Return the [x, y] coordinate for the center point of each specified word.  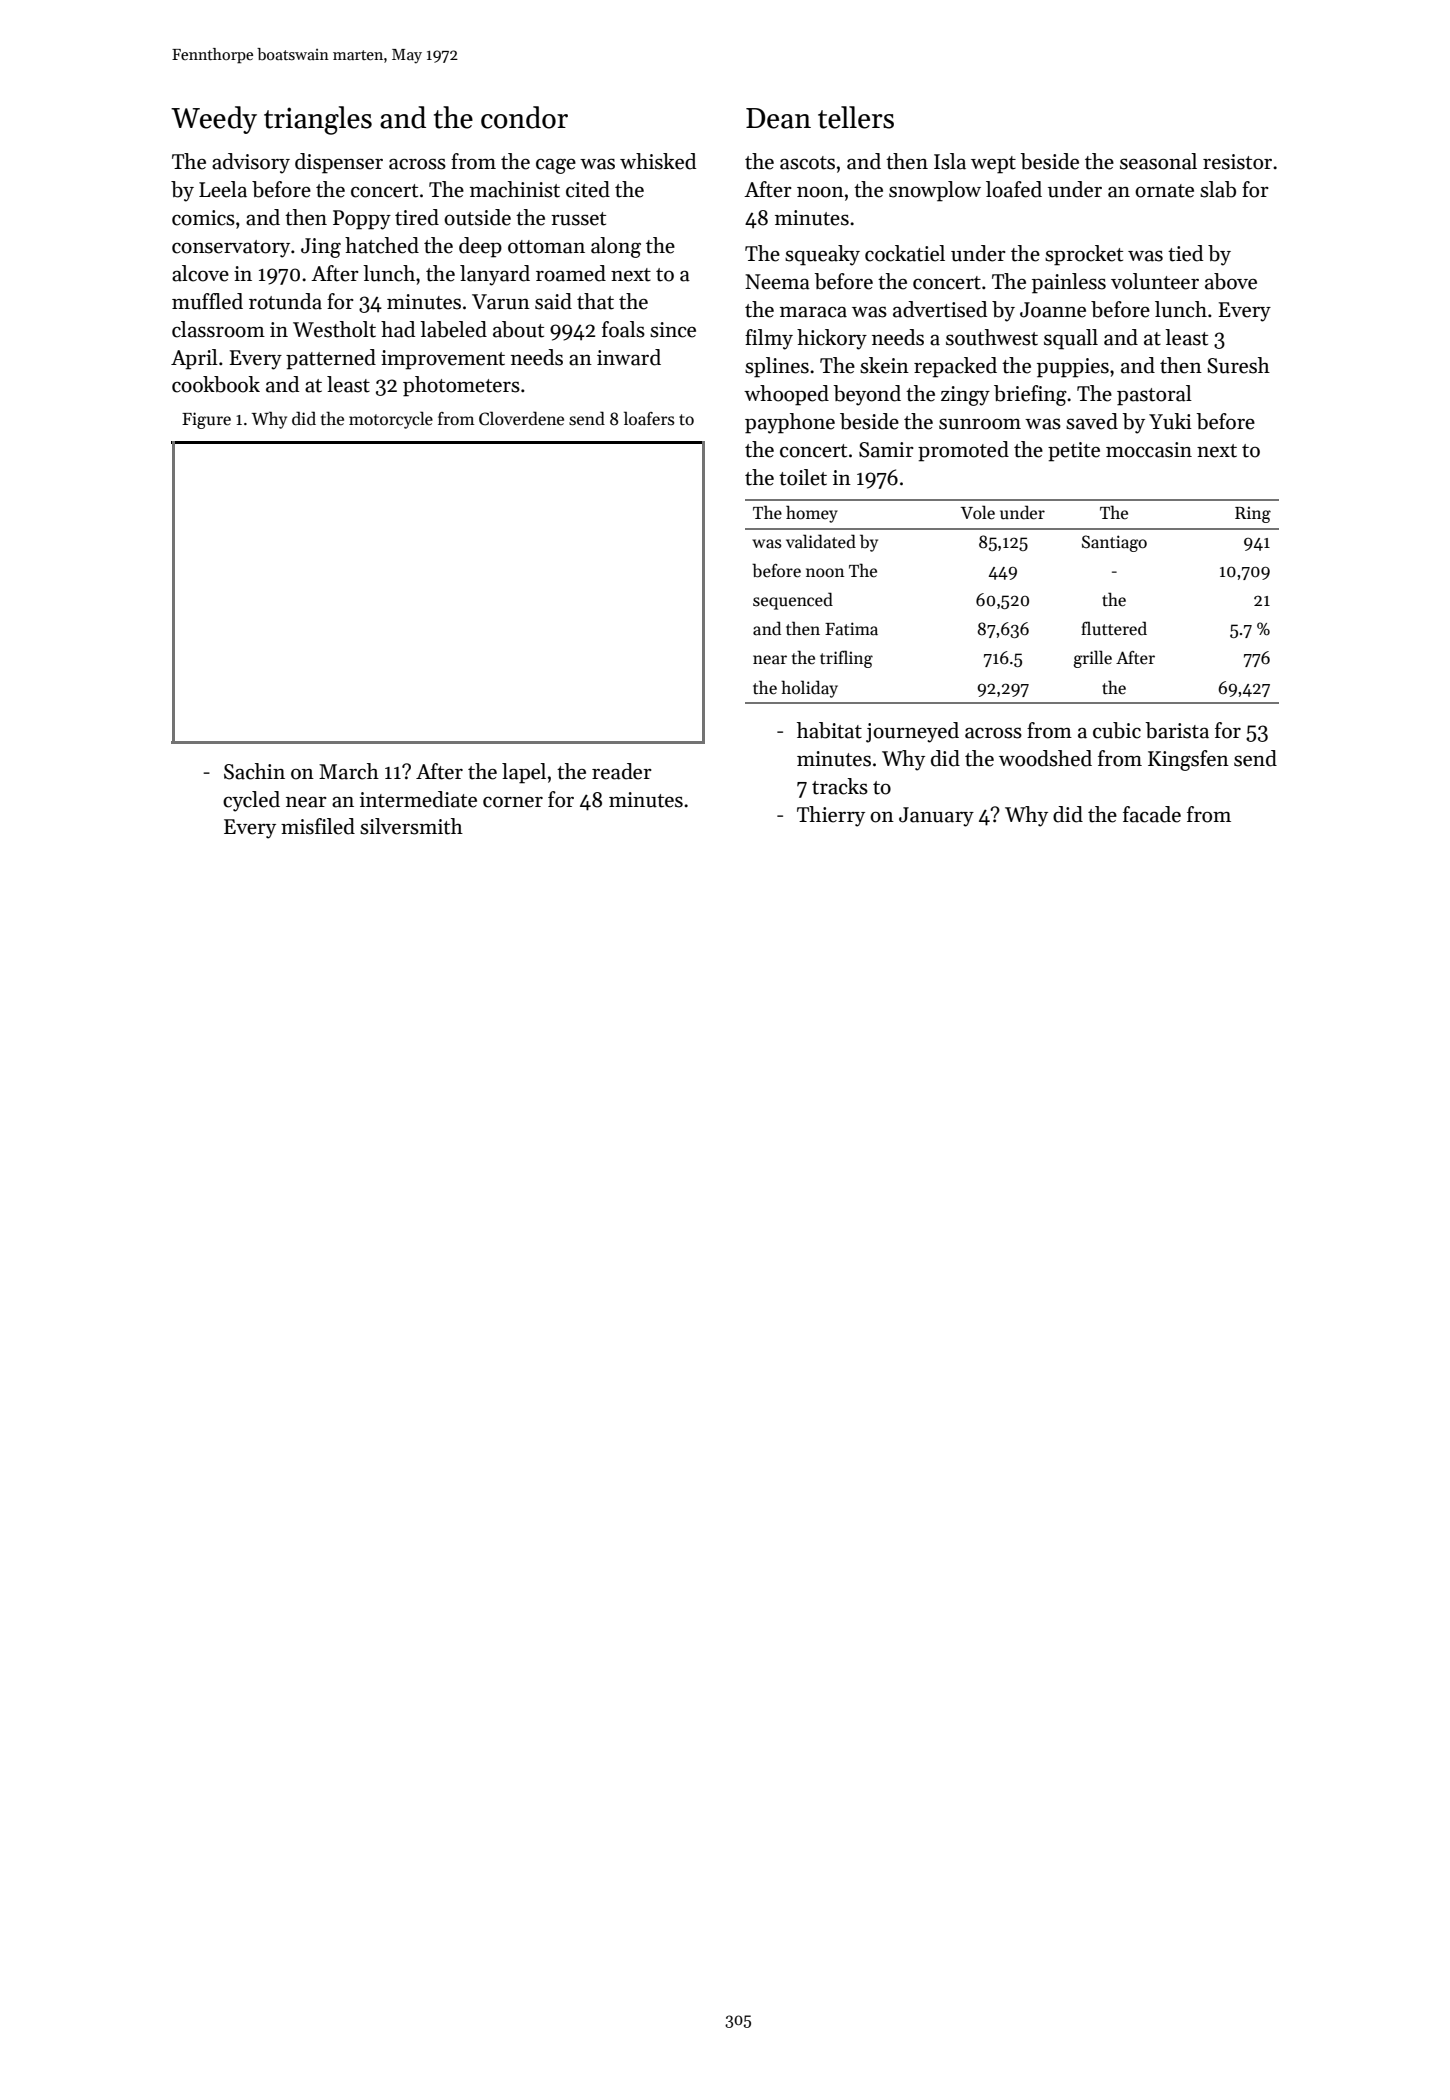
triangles [318, 120]
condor [524, 117]
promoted [963, 451]
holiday [809, 689]
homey [812, 514]
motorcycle [391, 420]
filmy [769, 339]
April [194, 359]
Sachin [254, 771]
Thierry [831, 816]
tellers [856, 117]
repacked [955, 367]
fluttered [1114, 628]
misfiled [318, 826]
